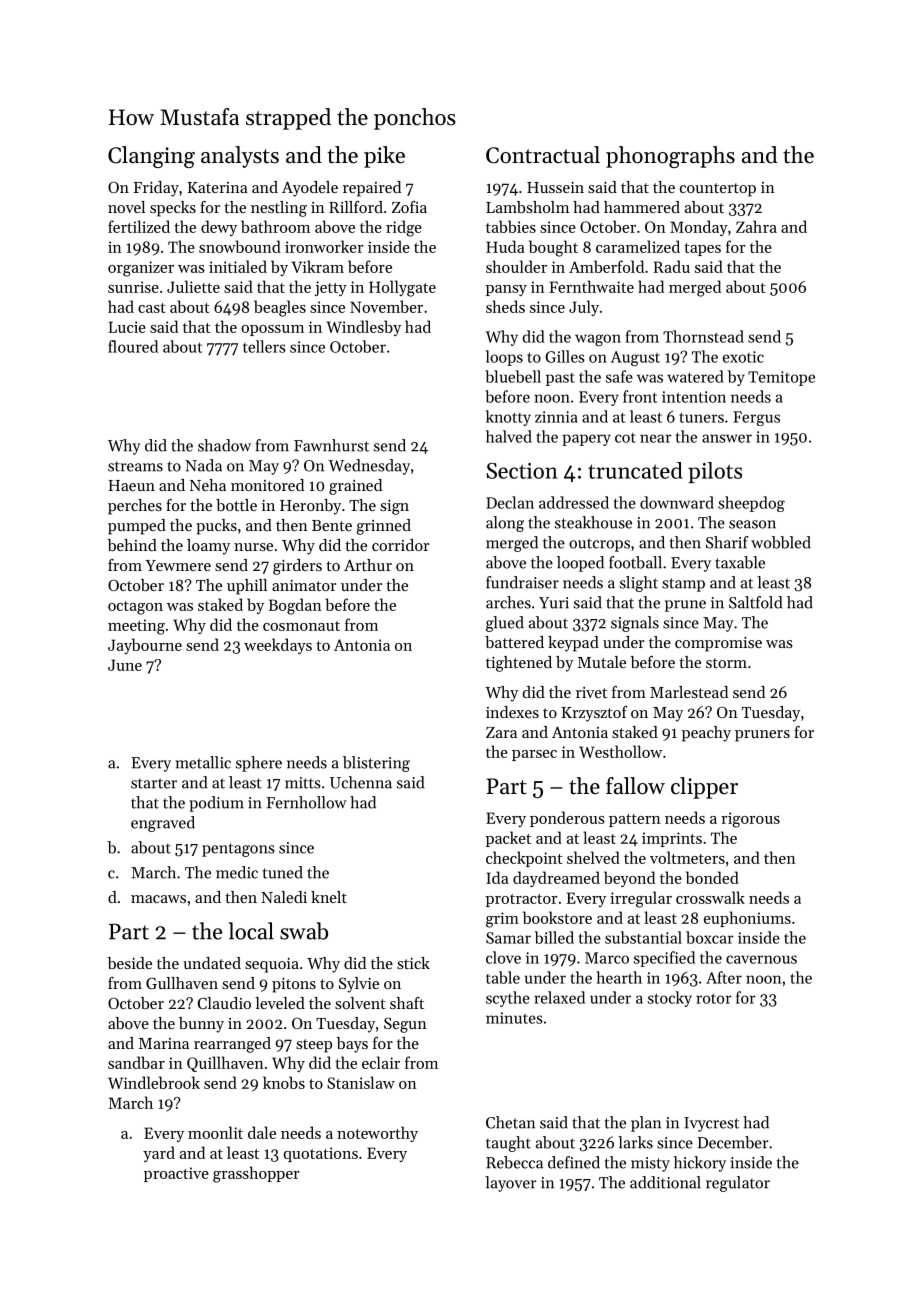 This document has width=924, height=1311. What do you see at coordinates (738, 1184) in the document?
I see `regulator` at bounding box center [738, 1184].
